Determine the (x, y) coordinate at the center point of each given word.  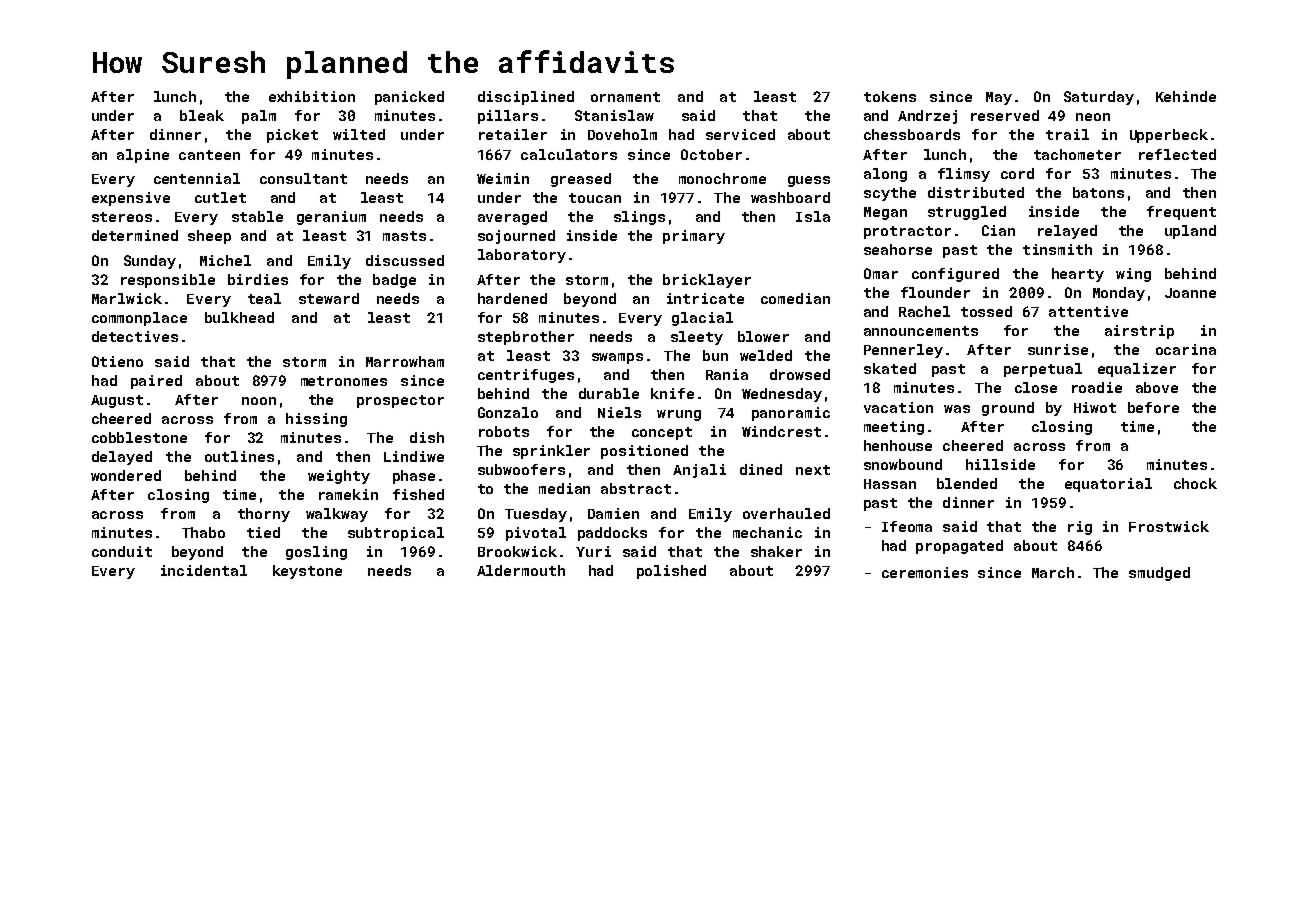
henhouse (898, 445)
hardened (512, 298)
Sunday (150, 262)
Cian (998, 230)
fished (418, 494)
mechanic (767, 532)
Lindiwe (414, 456)
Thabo (203, 532)
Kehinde (1186, 96)
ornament (625, 97)
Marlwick (127, 298)
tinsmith (1057, 249)
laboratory (522, 256)
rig (1080, 528)
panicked (409, 98)
